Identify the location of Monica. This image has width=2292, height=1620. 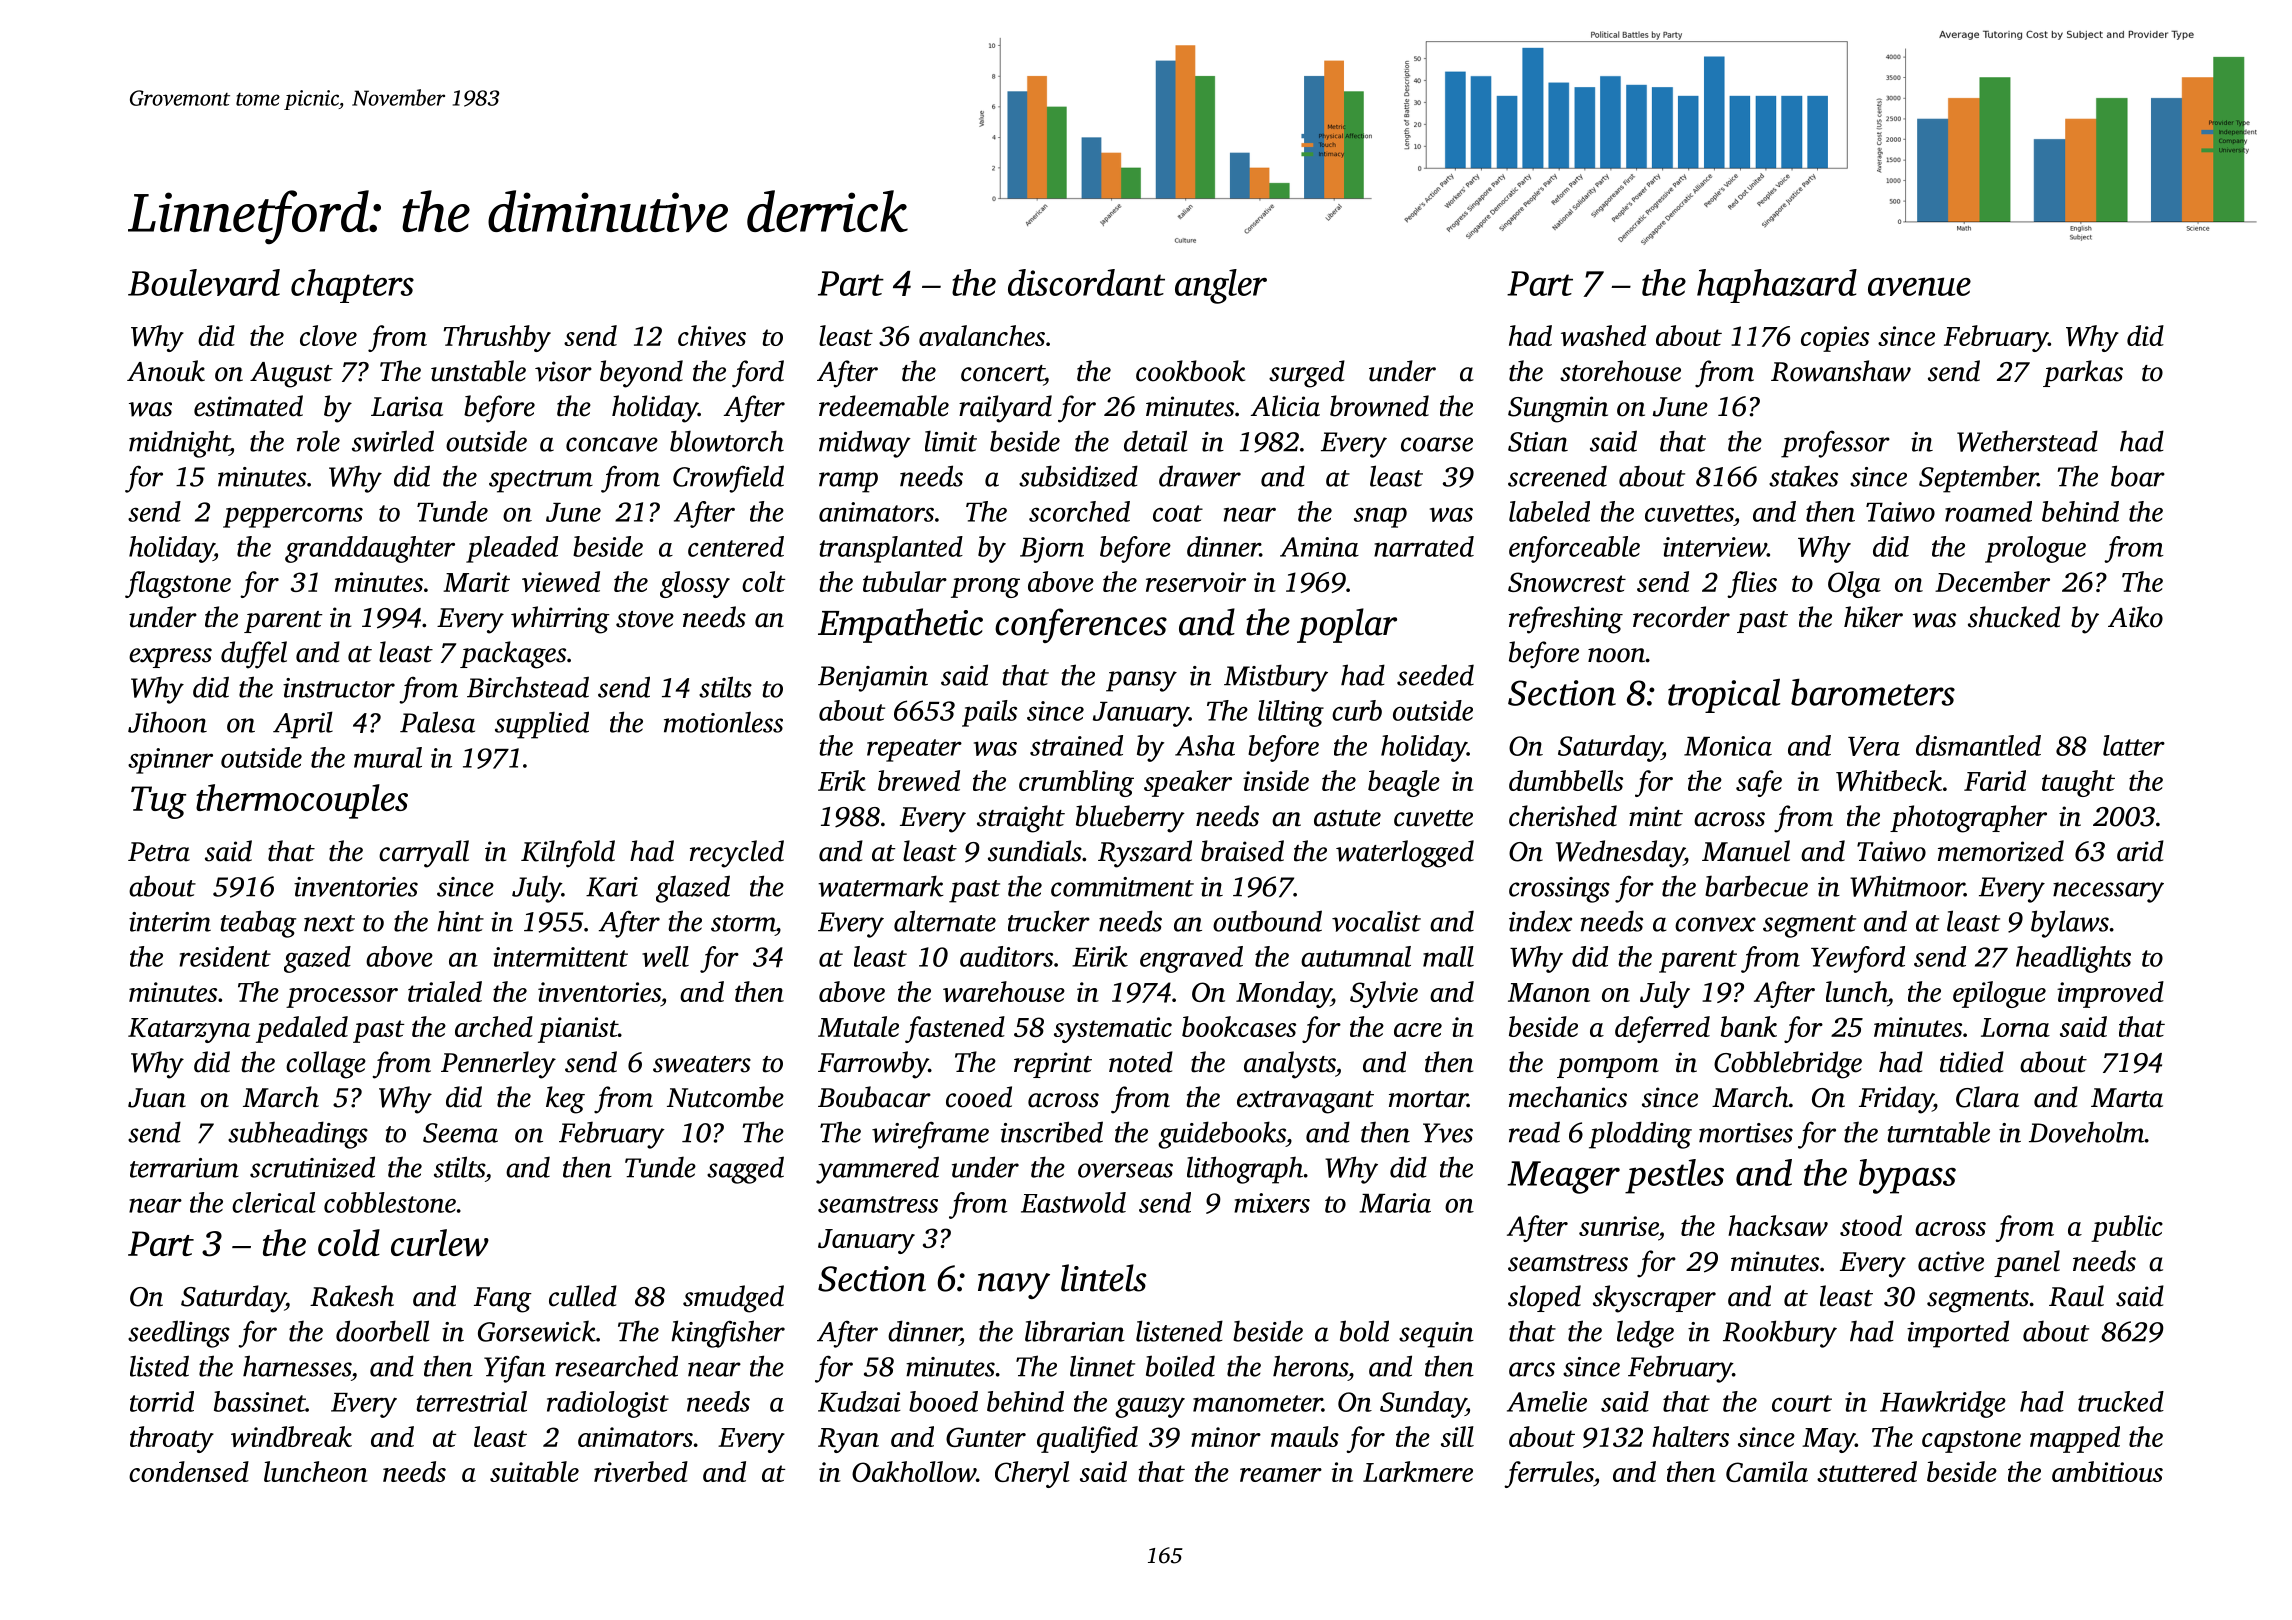
(1728, 746).
